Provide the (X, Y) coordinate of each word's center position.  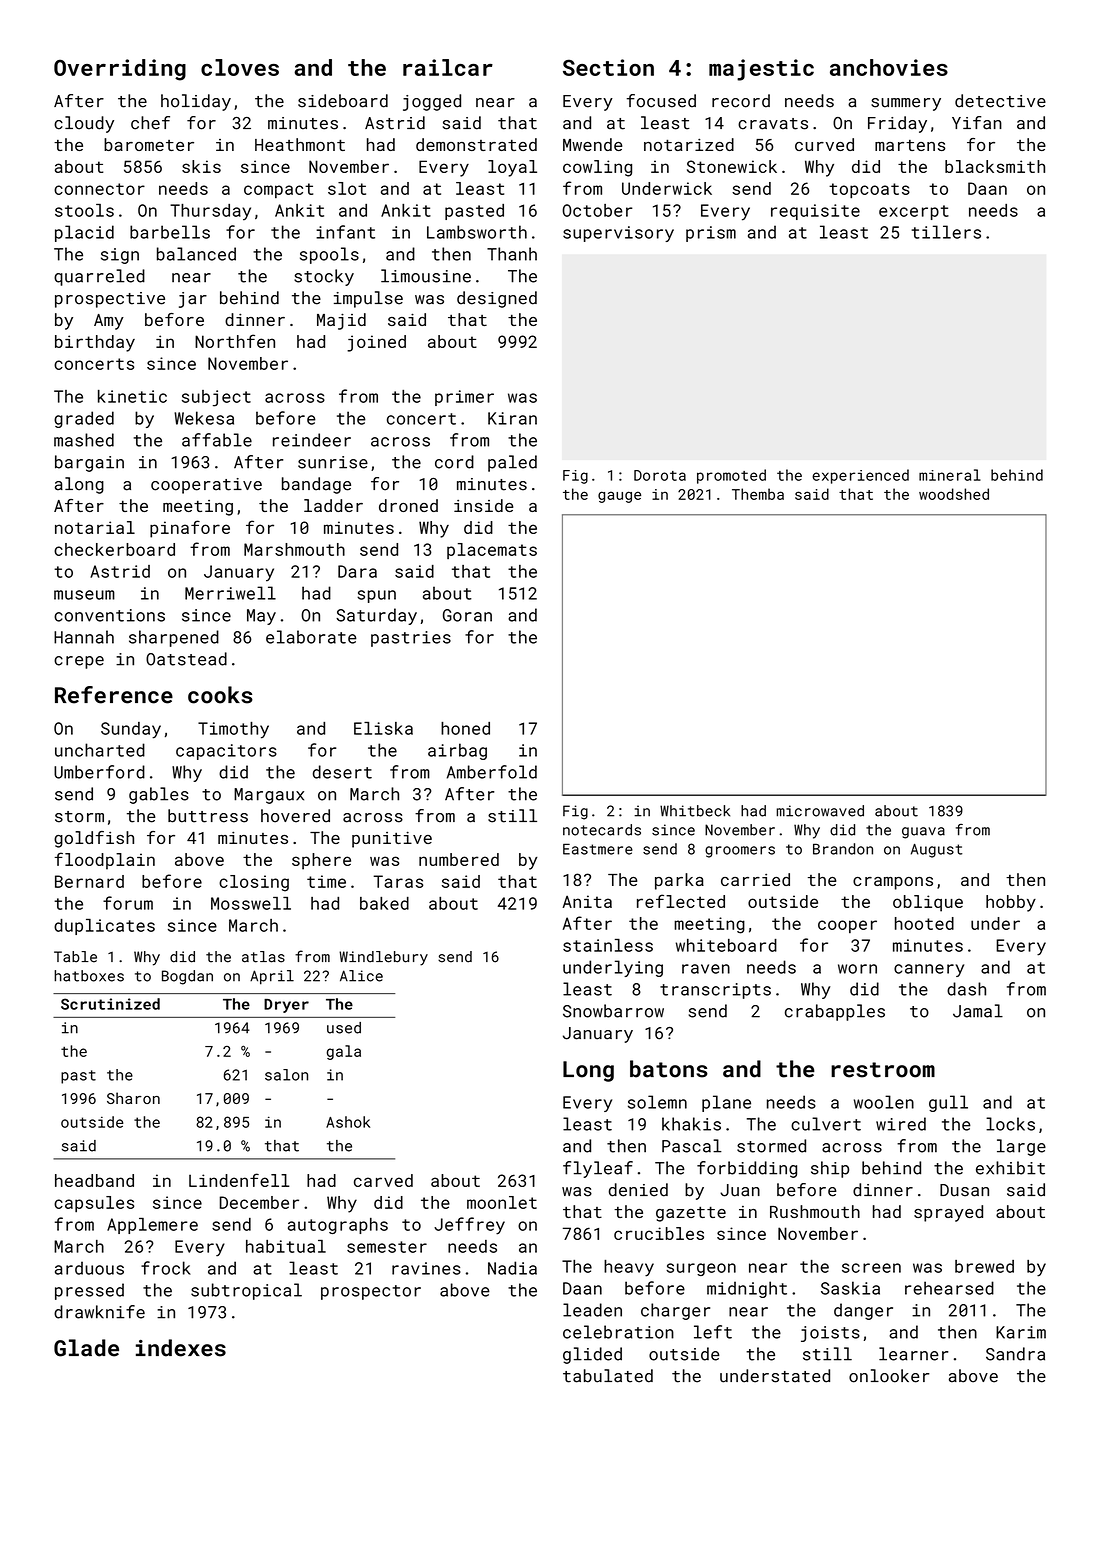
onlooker (889, 1376)
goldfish (94, 839)
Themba (758, 494)
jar (193, 300)
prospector (371, 1292)
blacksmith (995, 166)
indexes (181, 1348)
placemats (492, 551)
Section (608, 67)
